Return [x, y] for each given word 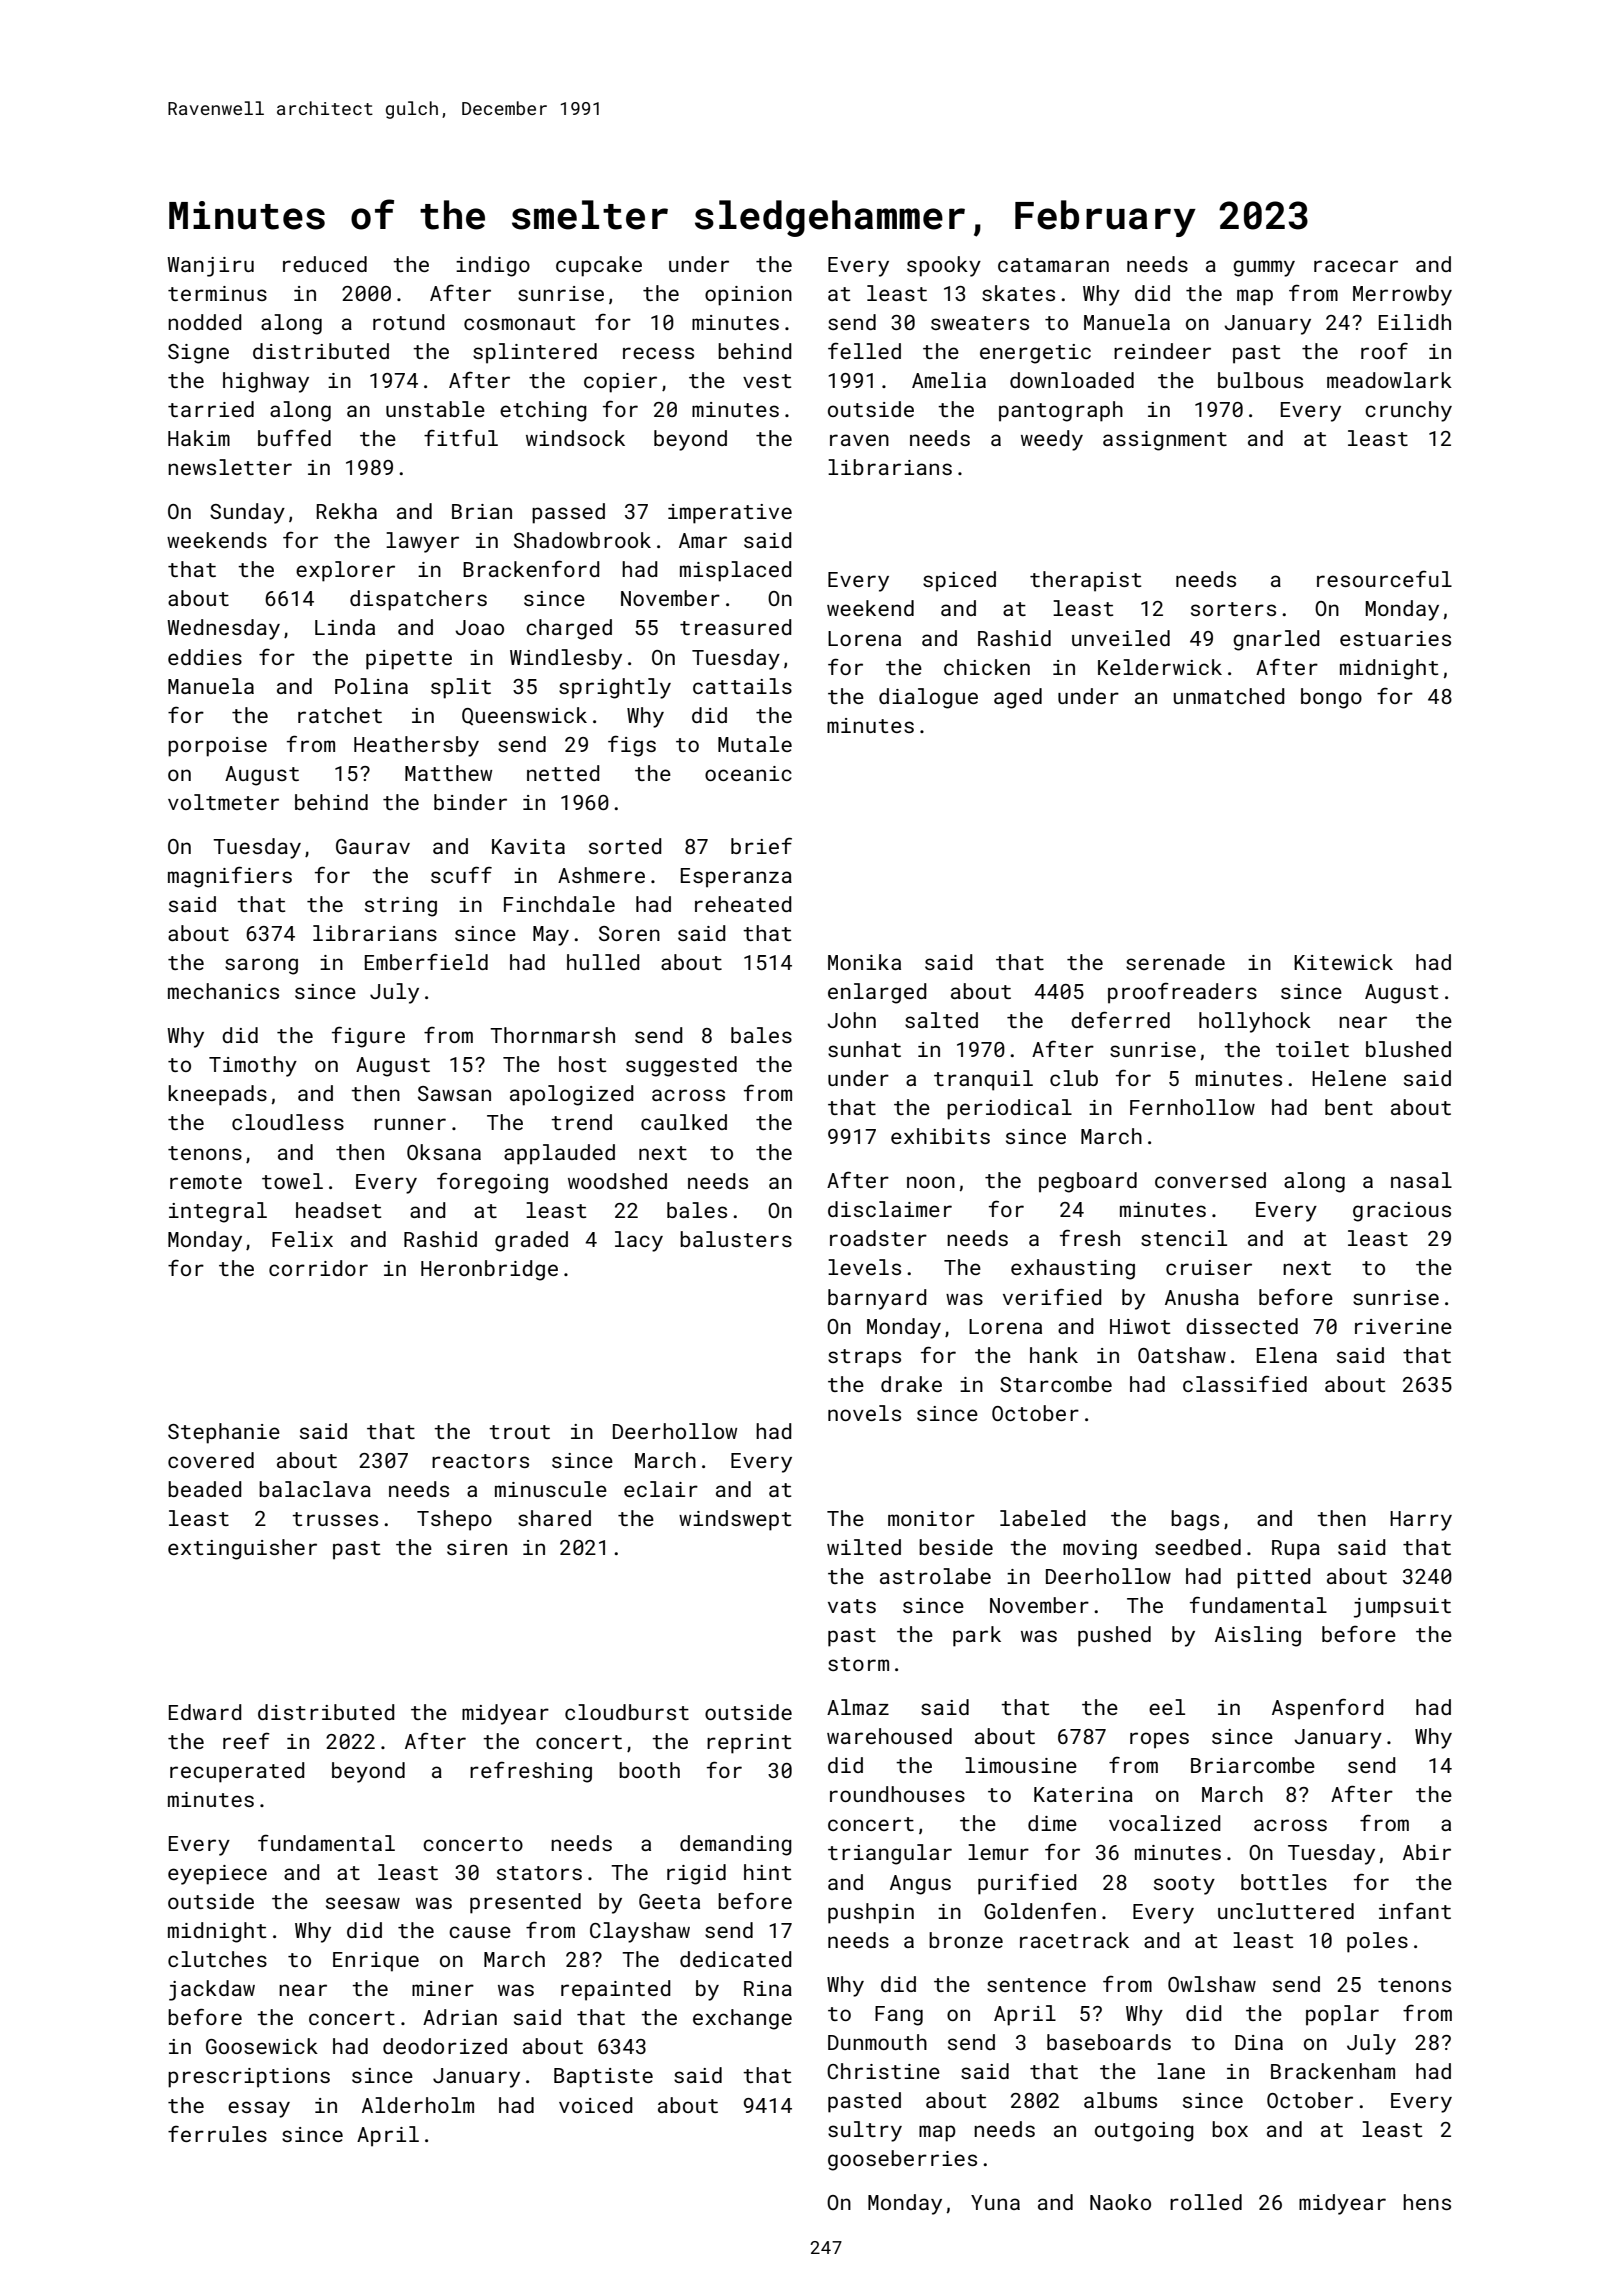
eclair [661, 1489]
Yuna [995, 2202]
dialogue [928, 698]
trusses [335, 1519]
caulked [684, 1122]
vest [767, 381]
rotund [409, 322]
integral [218, 1212]
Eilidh [1415, 322]
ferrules [217, 2133]
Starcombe [1056, 1384]
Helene [1349, 1078]
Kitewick [1343, 962]
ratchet [340, 715]
